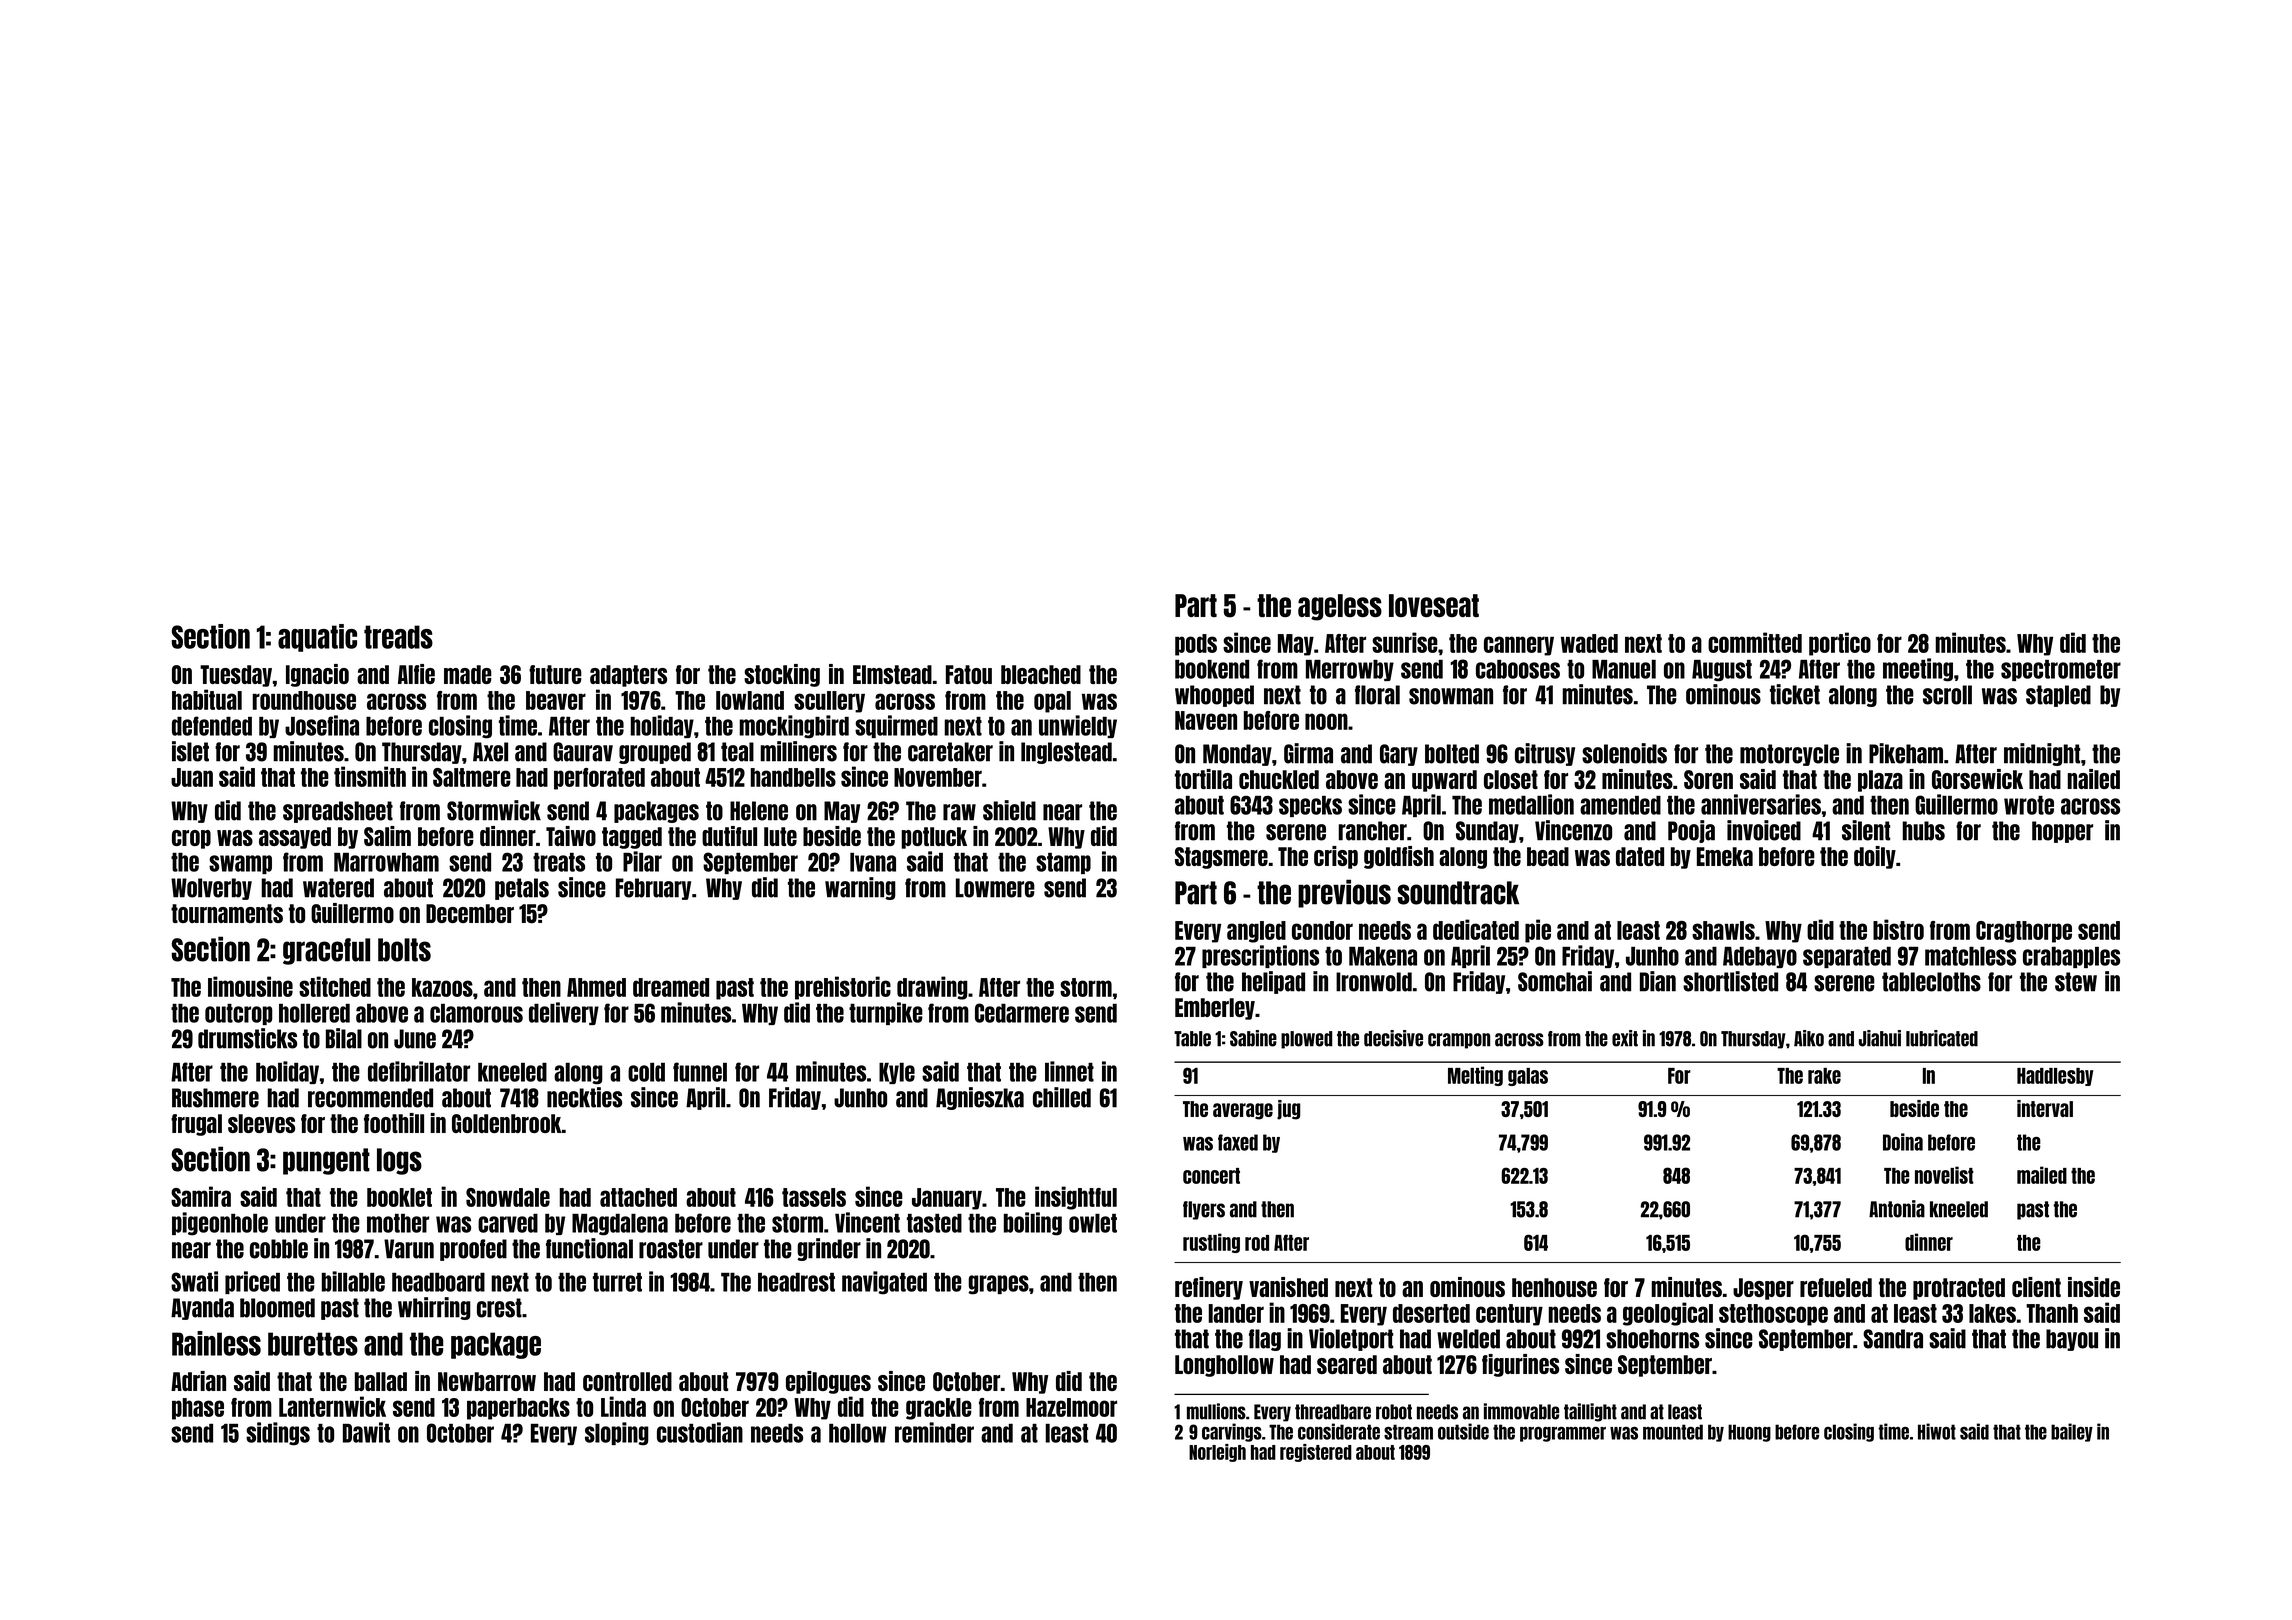  What do you see at coordinates (617, 1434) in the screenshot?
I see `sloping` at bounding box center [617, 1434].
